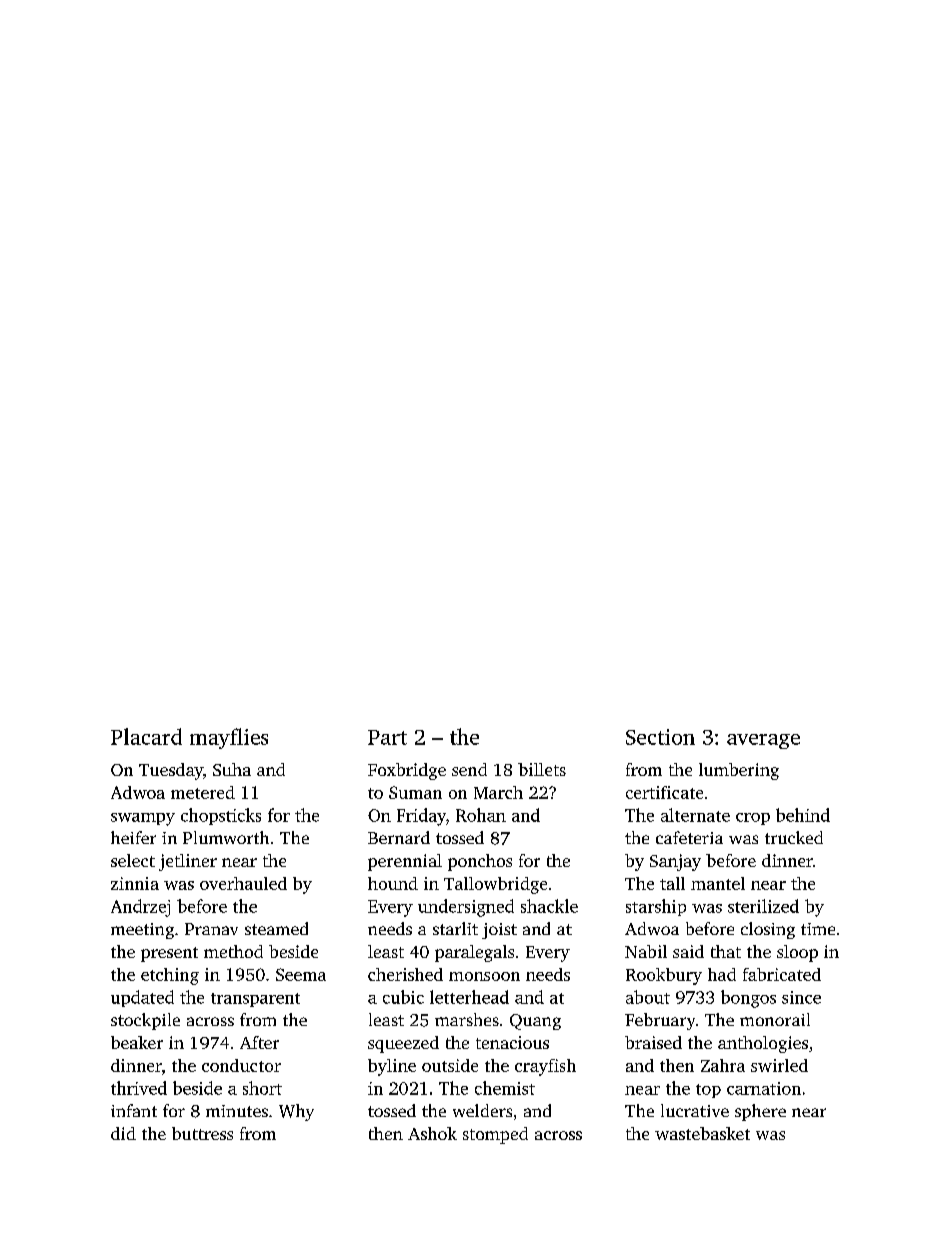 This screenshot has height=1233, width=952. I want to click on wastebasket, so click(702, 1133).
